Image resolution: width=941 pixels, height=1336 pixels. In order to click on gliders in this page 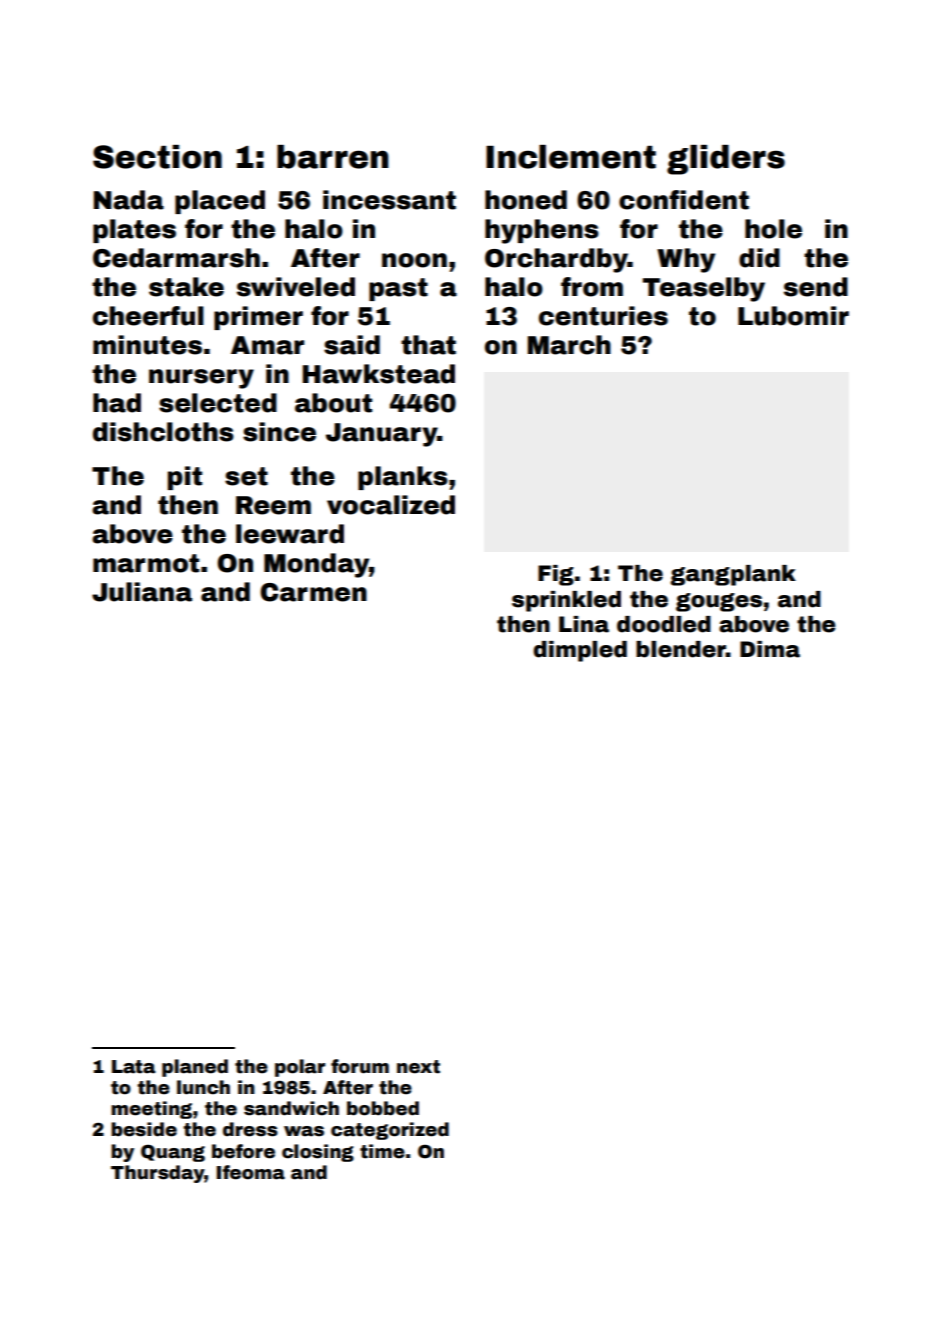, I will do `click(726, 160)`.
